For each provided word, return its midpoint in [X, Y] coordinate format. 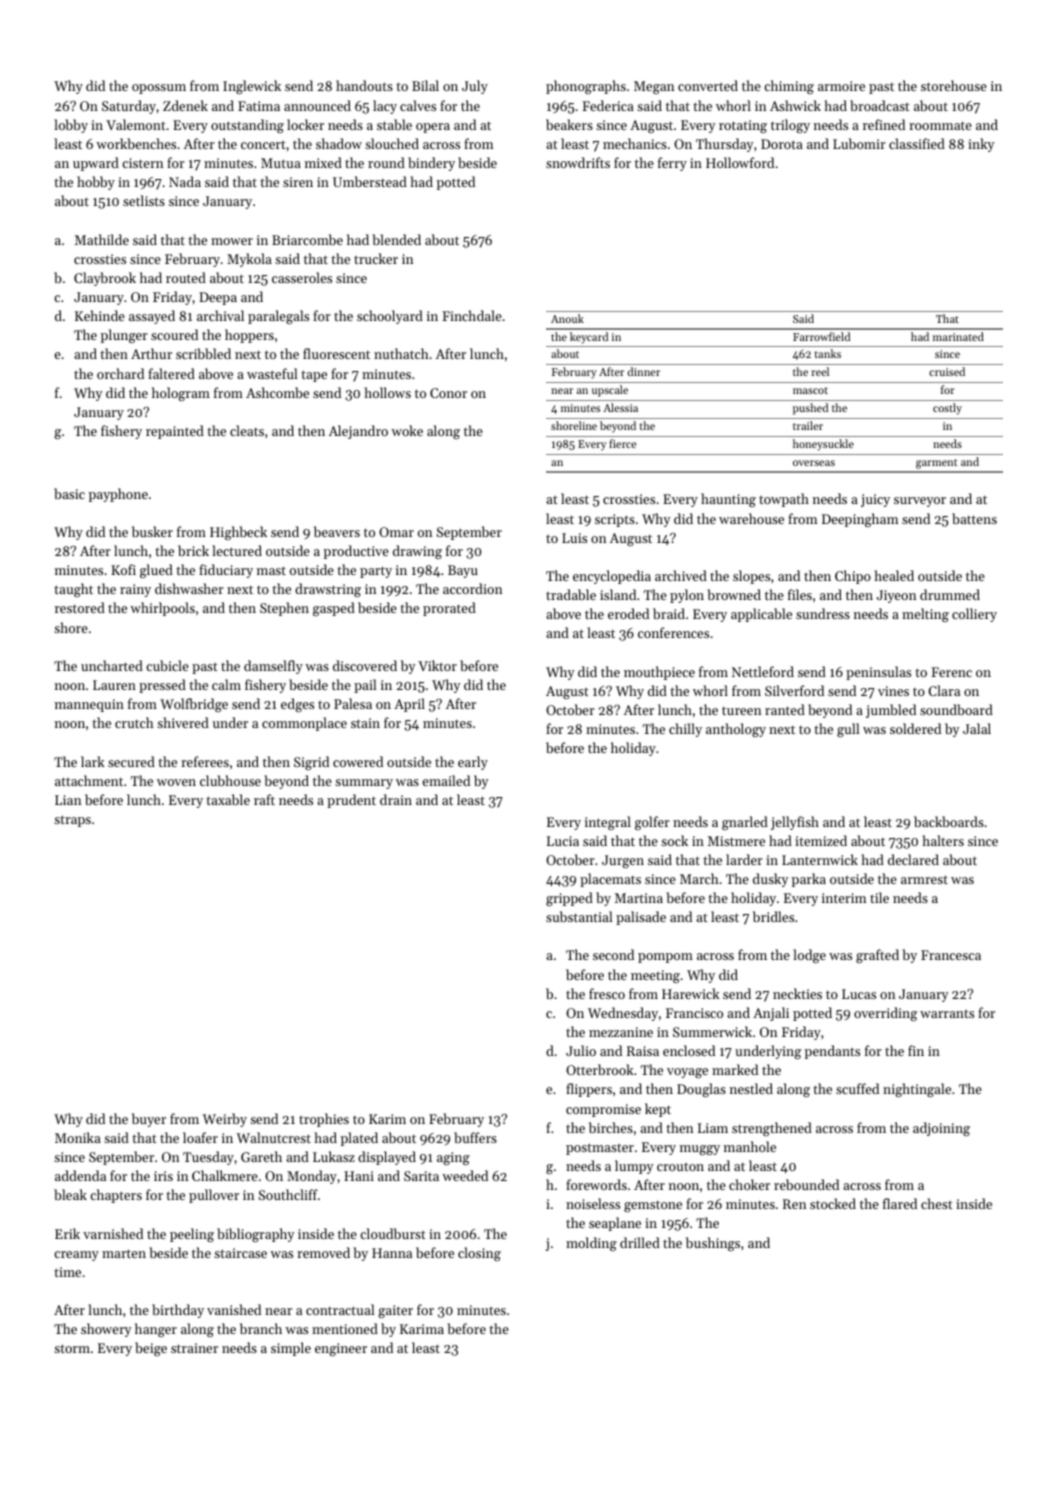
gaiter [395, 1311]
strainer [194, 1348]
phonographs [586, 87]
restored [80, 607]
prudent [351, 801]
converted [708, 85]
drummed [950, 594]
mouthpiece [659, 673]
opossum [159, 89]
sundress [823, 613]
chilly [685, 730]
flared [900, 1203]
